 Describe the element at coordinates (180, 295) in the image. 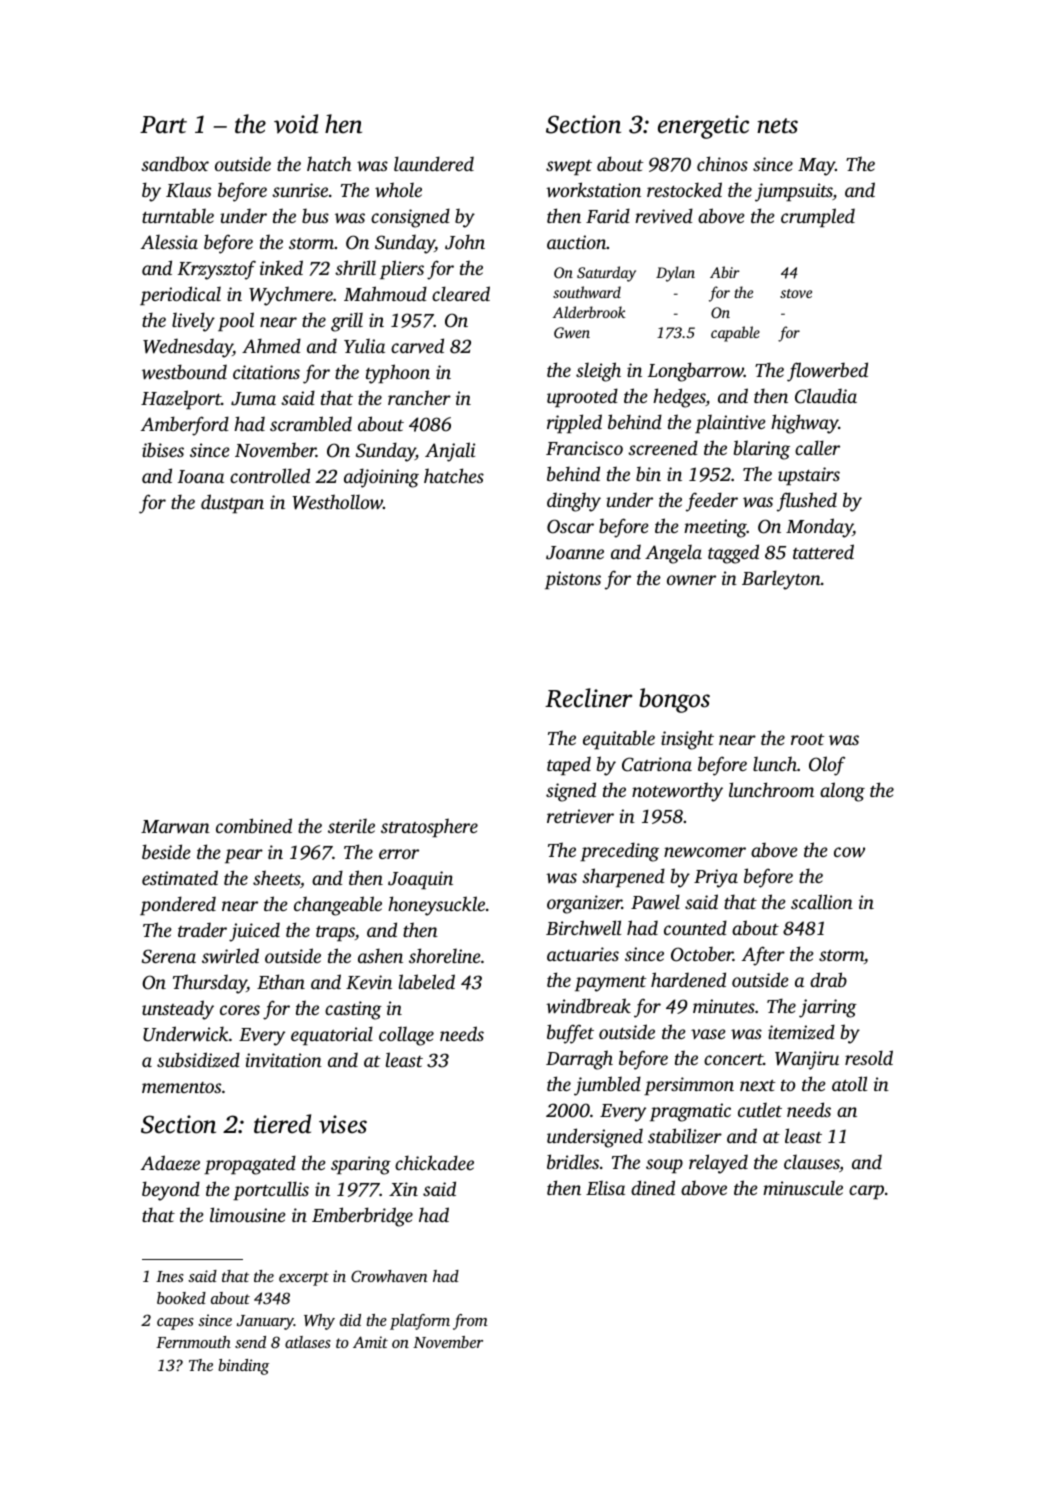

I see `periodical` at that location.
